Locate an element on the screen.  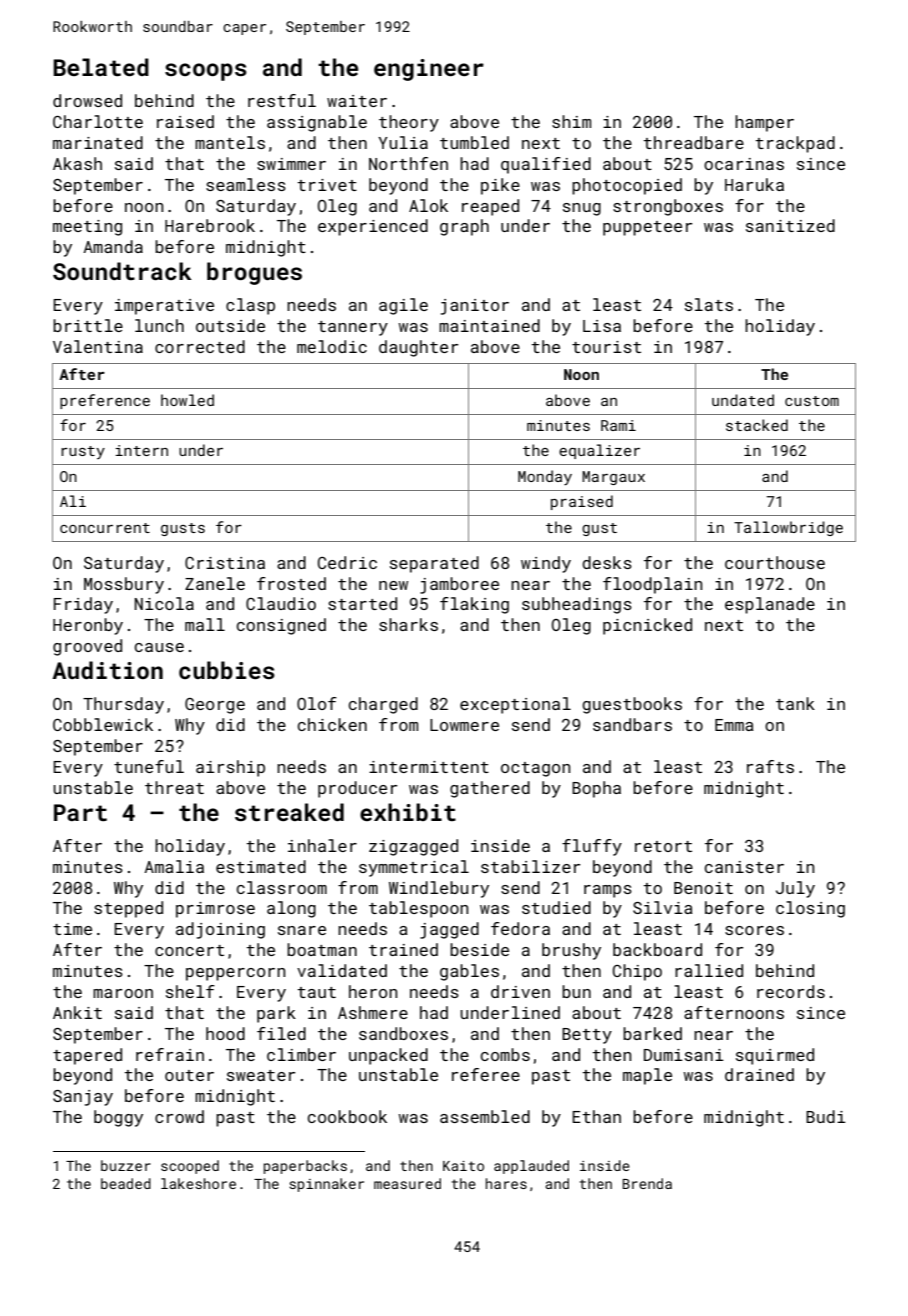
experienced is located at coordinates (373, 227).
